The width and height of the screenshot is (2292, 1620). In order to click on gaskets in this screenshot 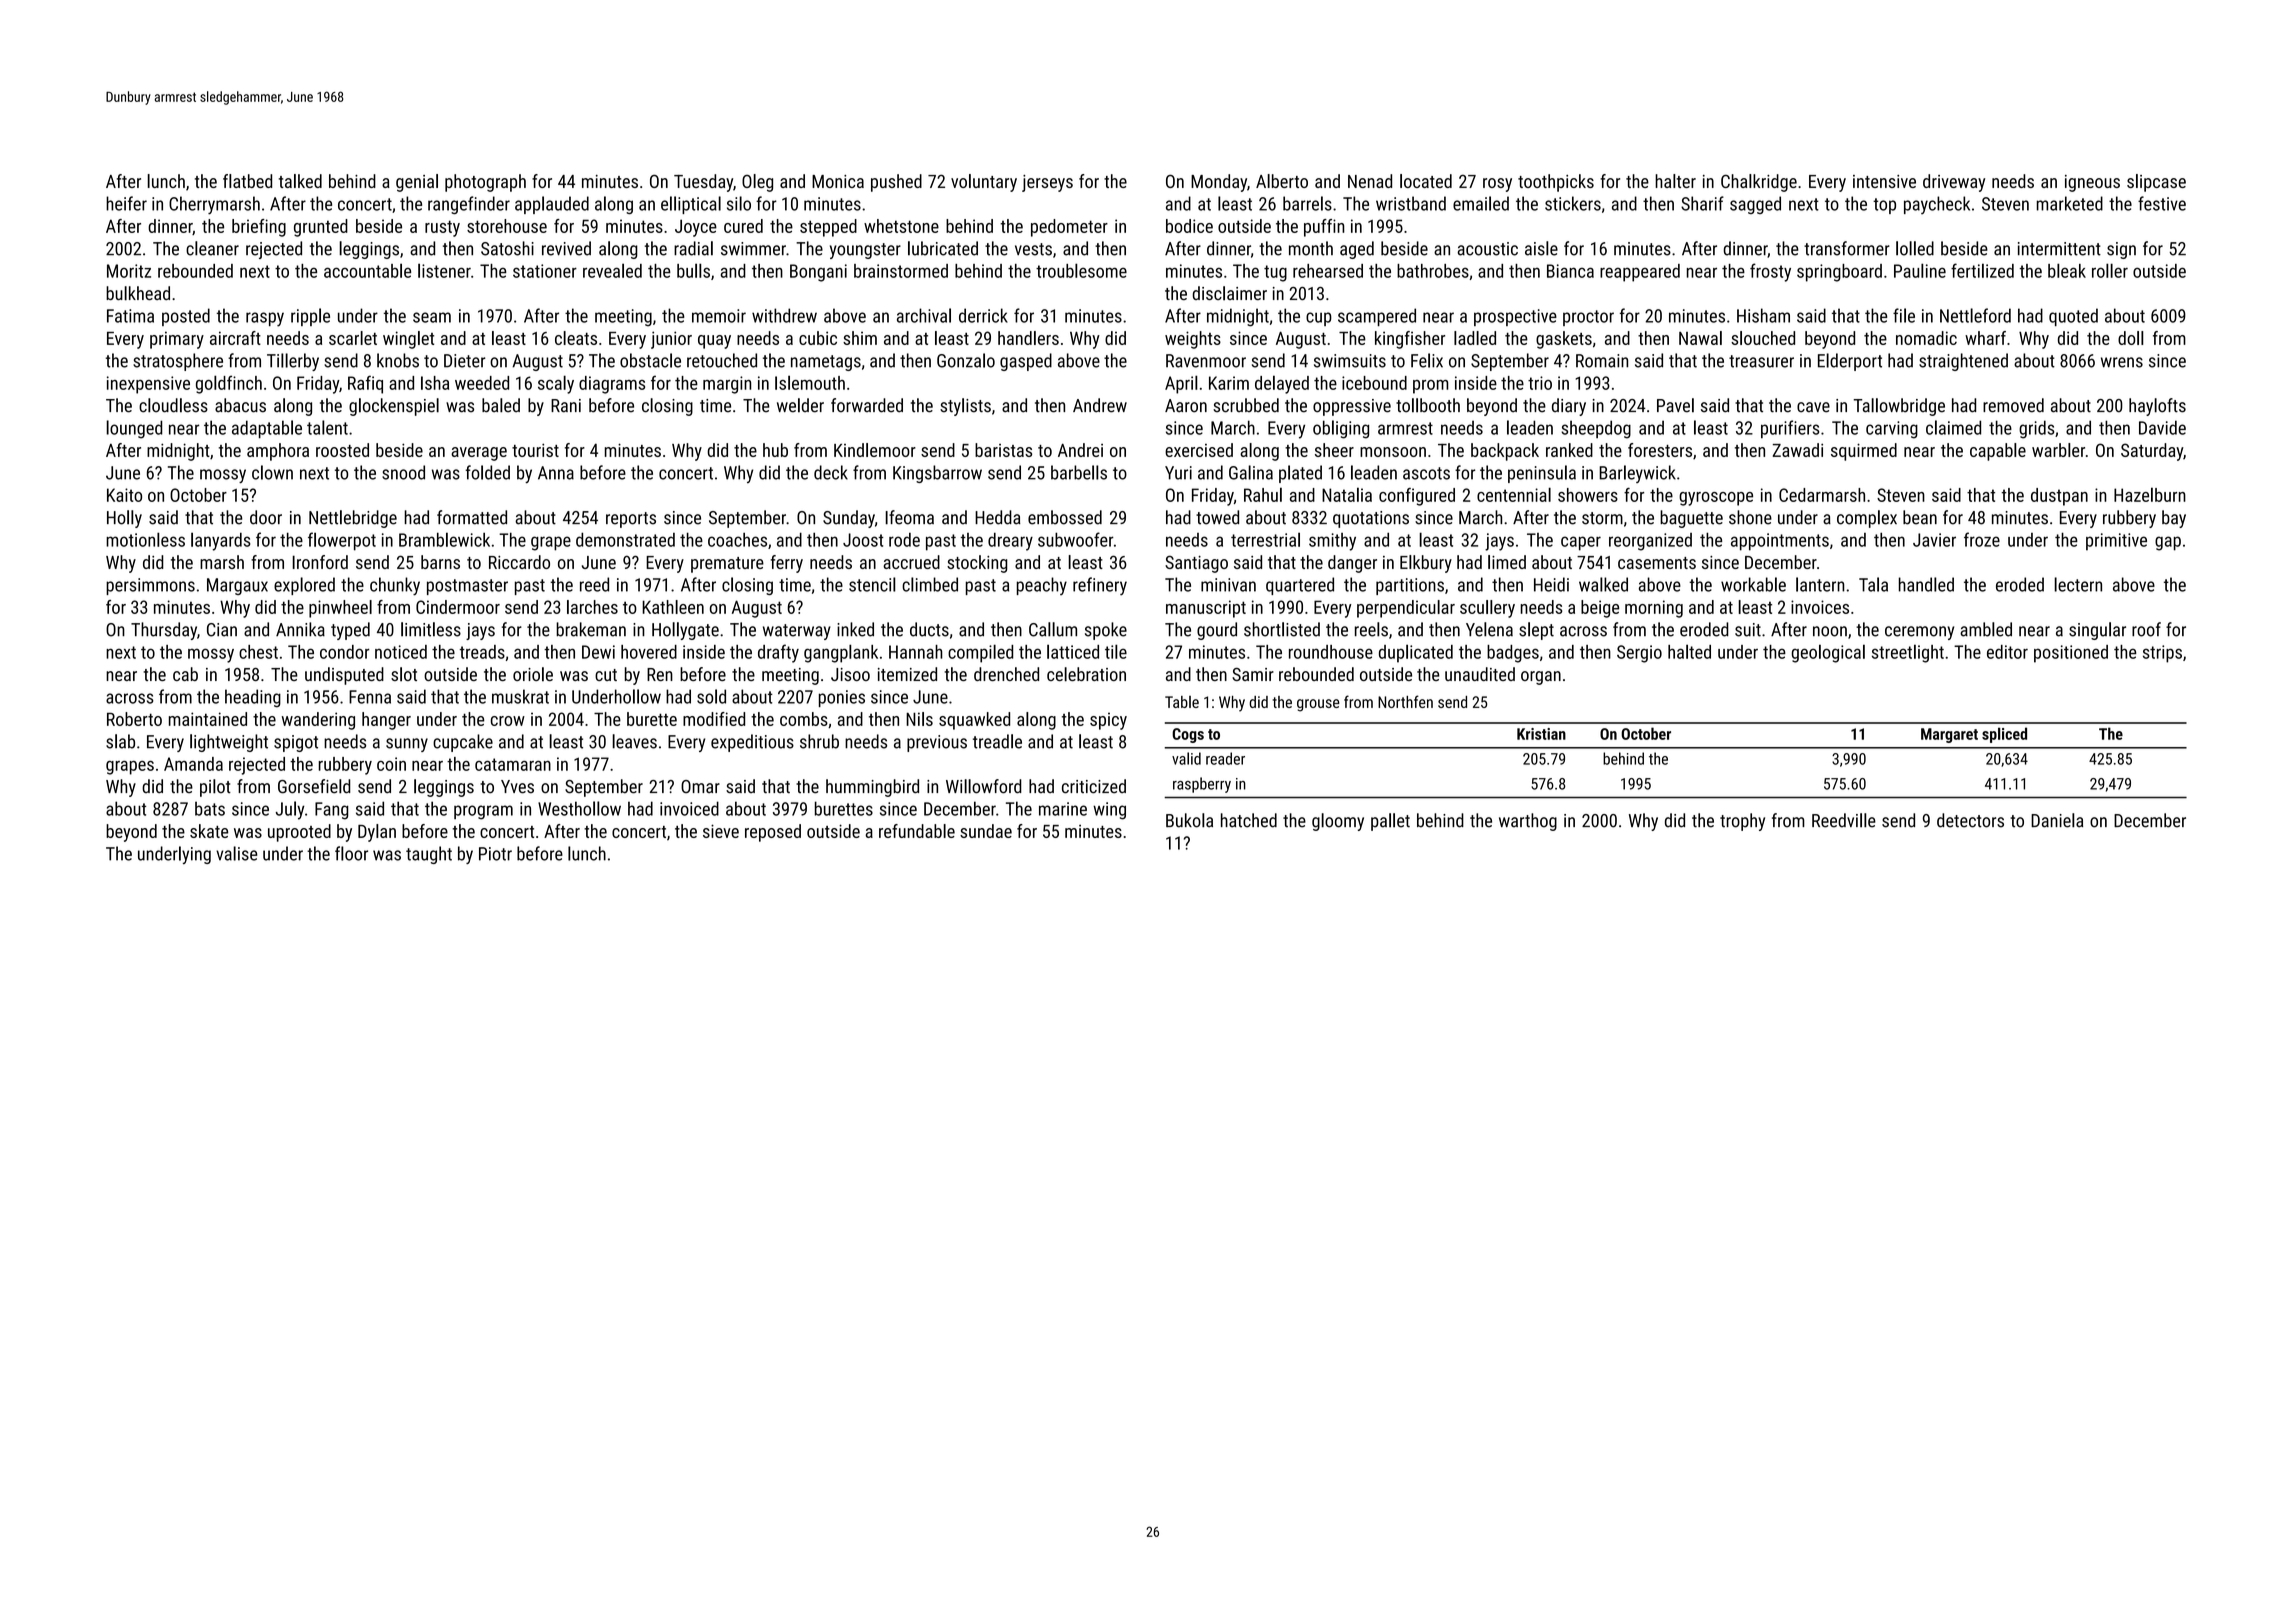, I will do `click(1564, 340)`.
